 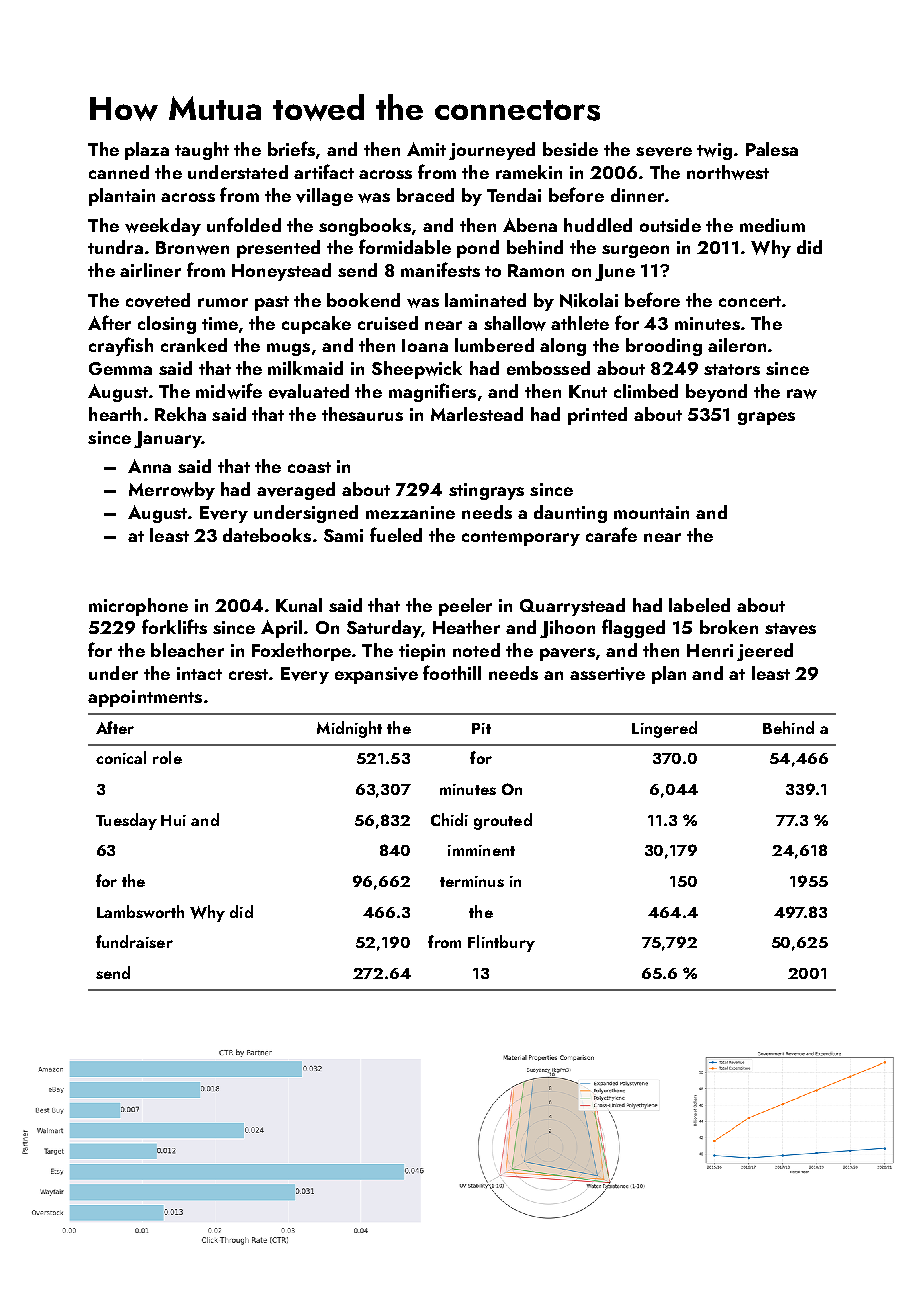 I want to click on huddled, so click(x=598, y=225).
